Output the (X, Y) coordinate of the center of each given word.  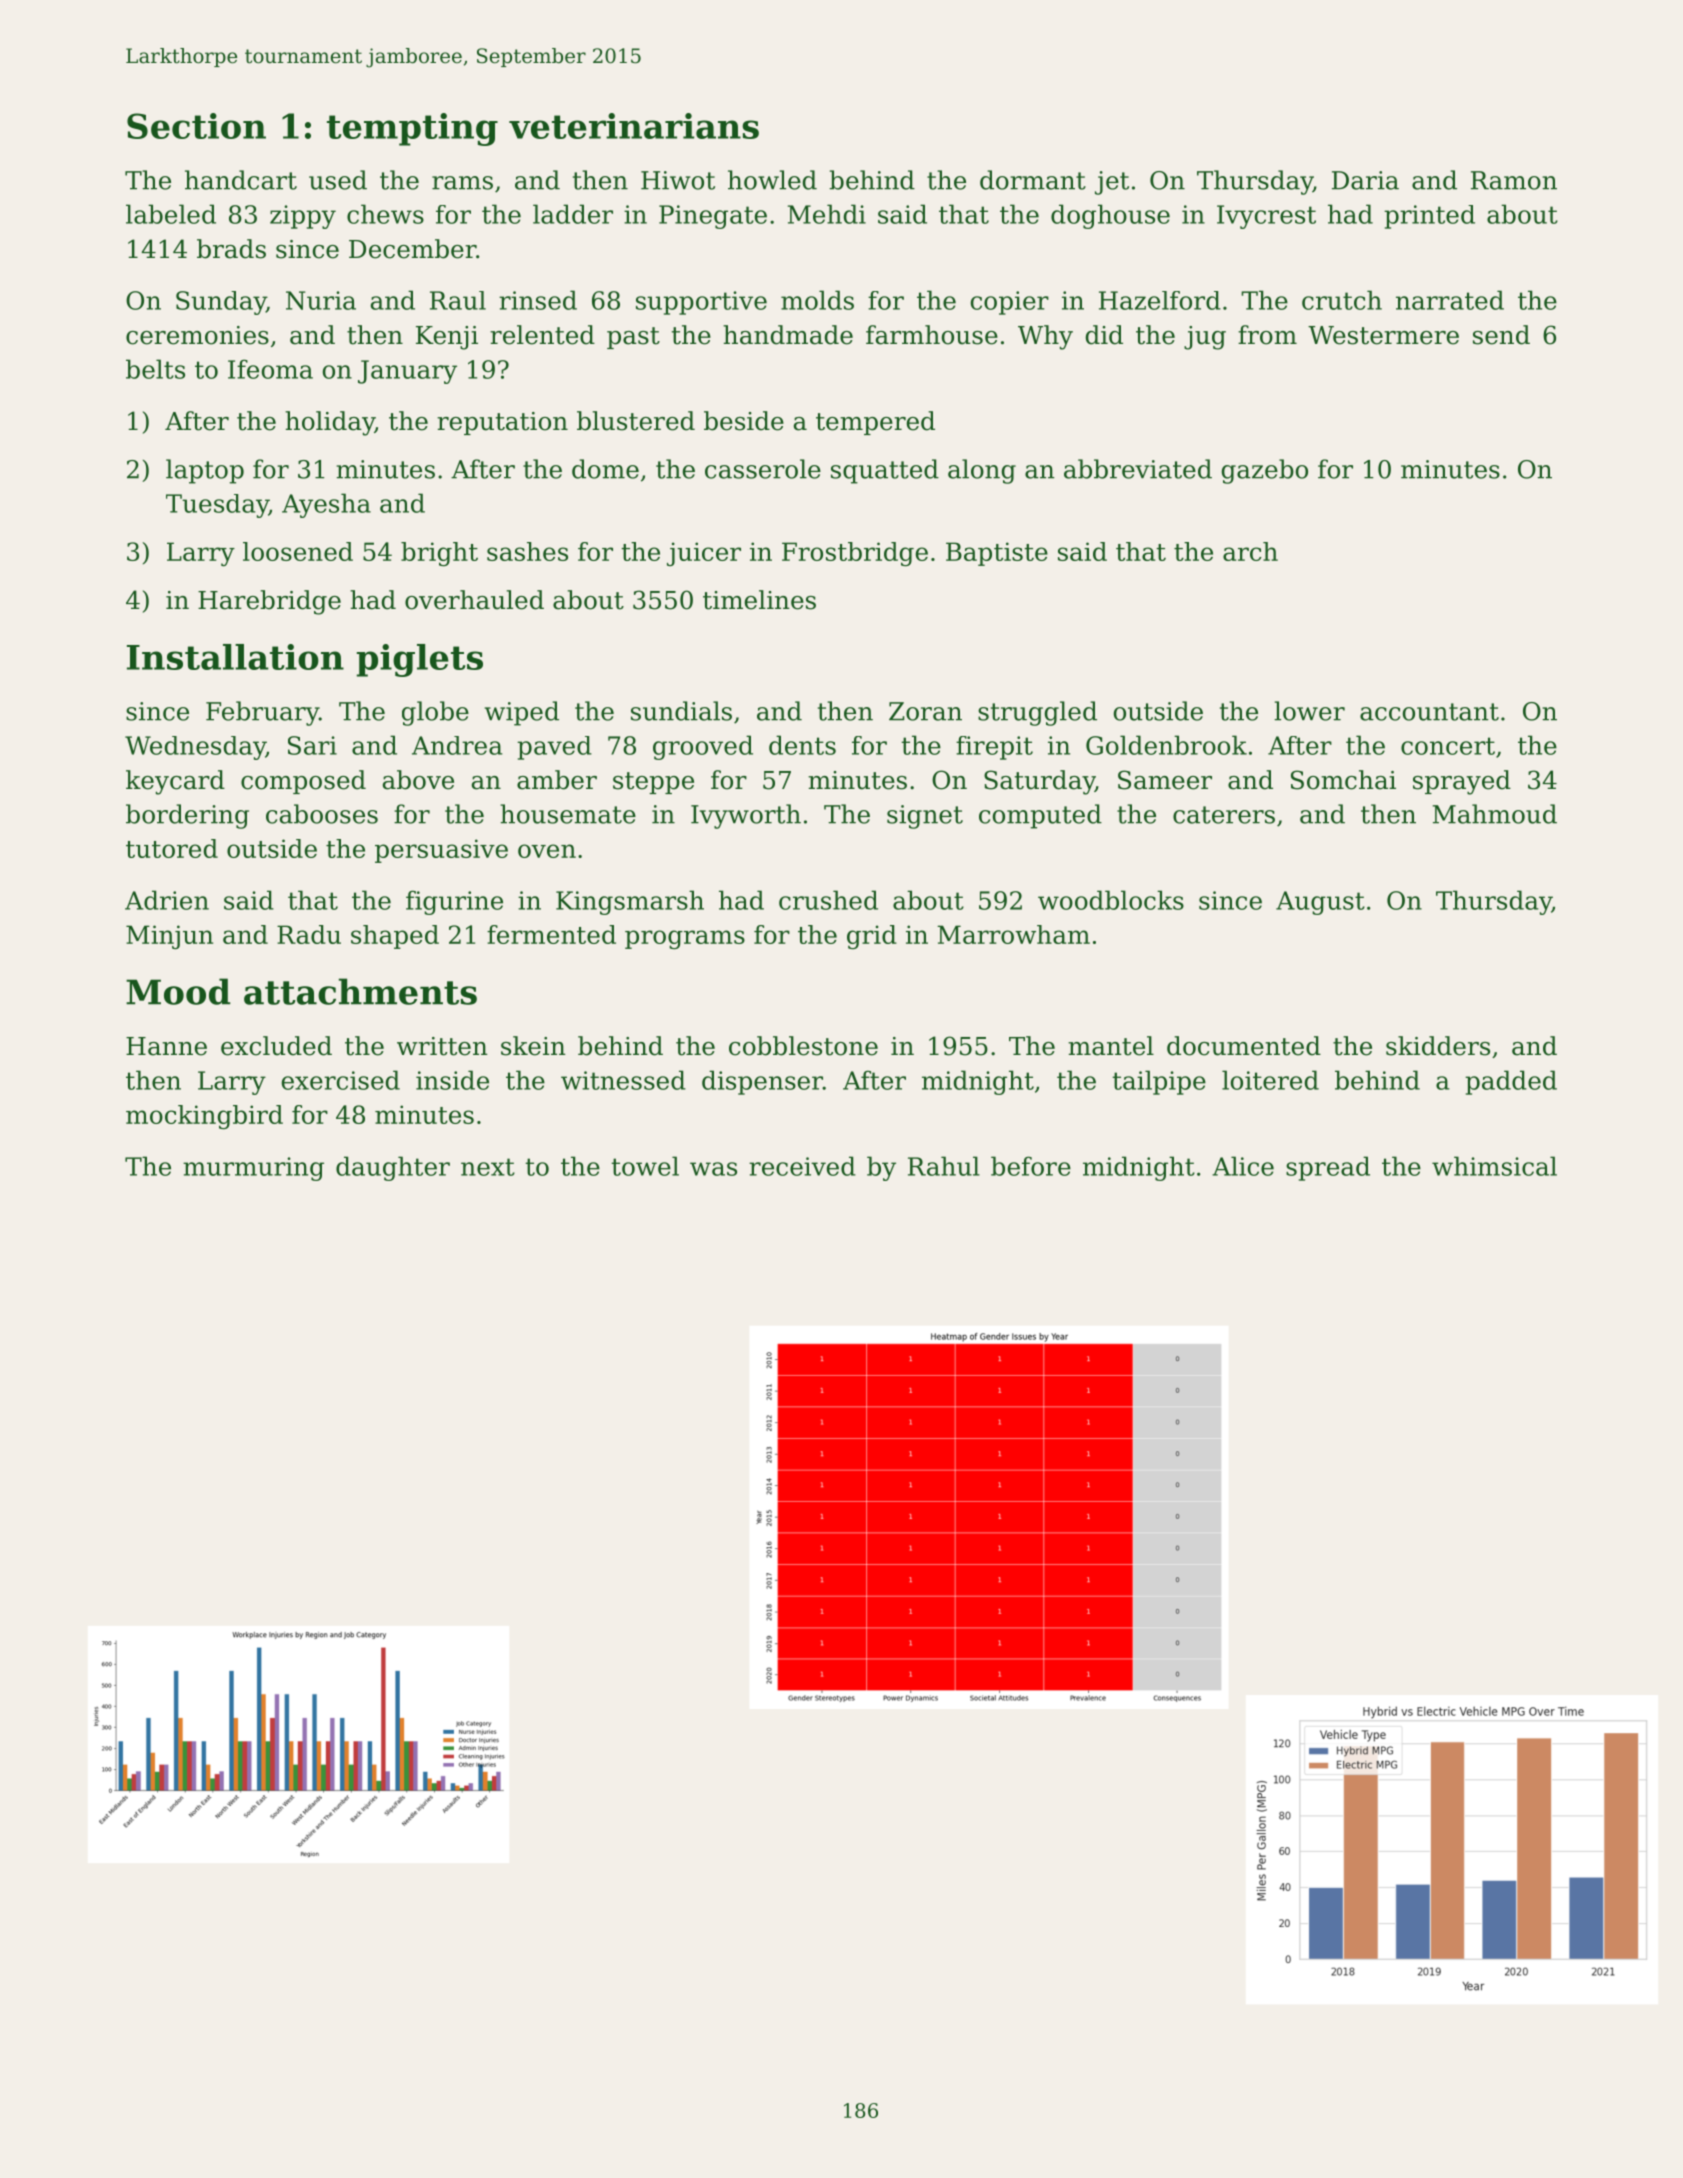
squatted (885, 471)
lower (1309, 711)
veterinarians (634, 126)
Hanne (166, 1046)
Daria (1365, 180)
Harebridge (269, 602)
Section (196, 126)
